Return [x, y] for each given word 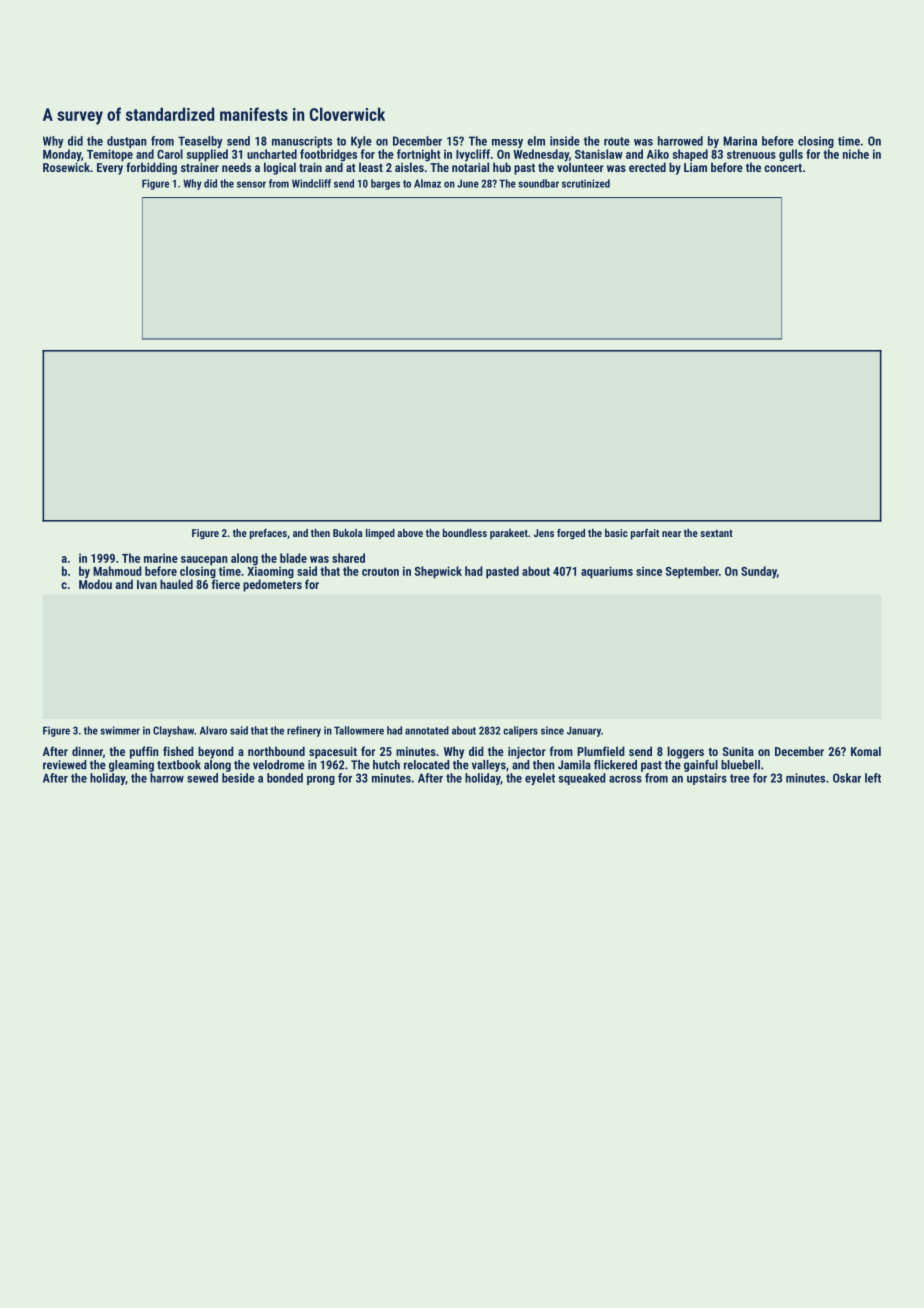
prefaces [268, 534]
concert [783, 168]
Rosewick [66, 167]
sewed [202, 778]
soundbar [538, 183]
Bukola [347, 533]
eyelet [540, 779]
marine [161, 558]
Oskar [847, 778]
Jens [544, 533]
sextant [716, 533]
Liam [695, 167]
